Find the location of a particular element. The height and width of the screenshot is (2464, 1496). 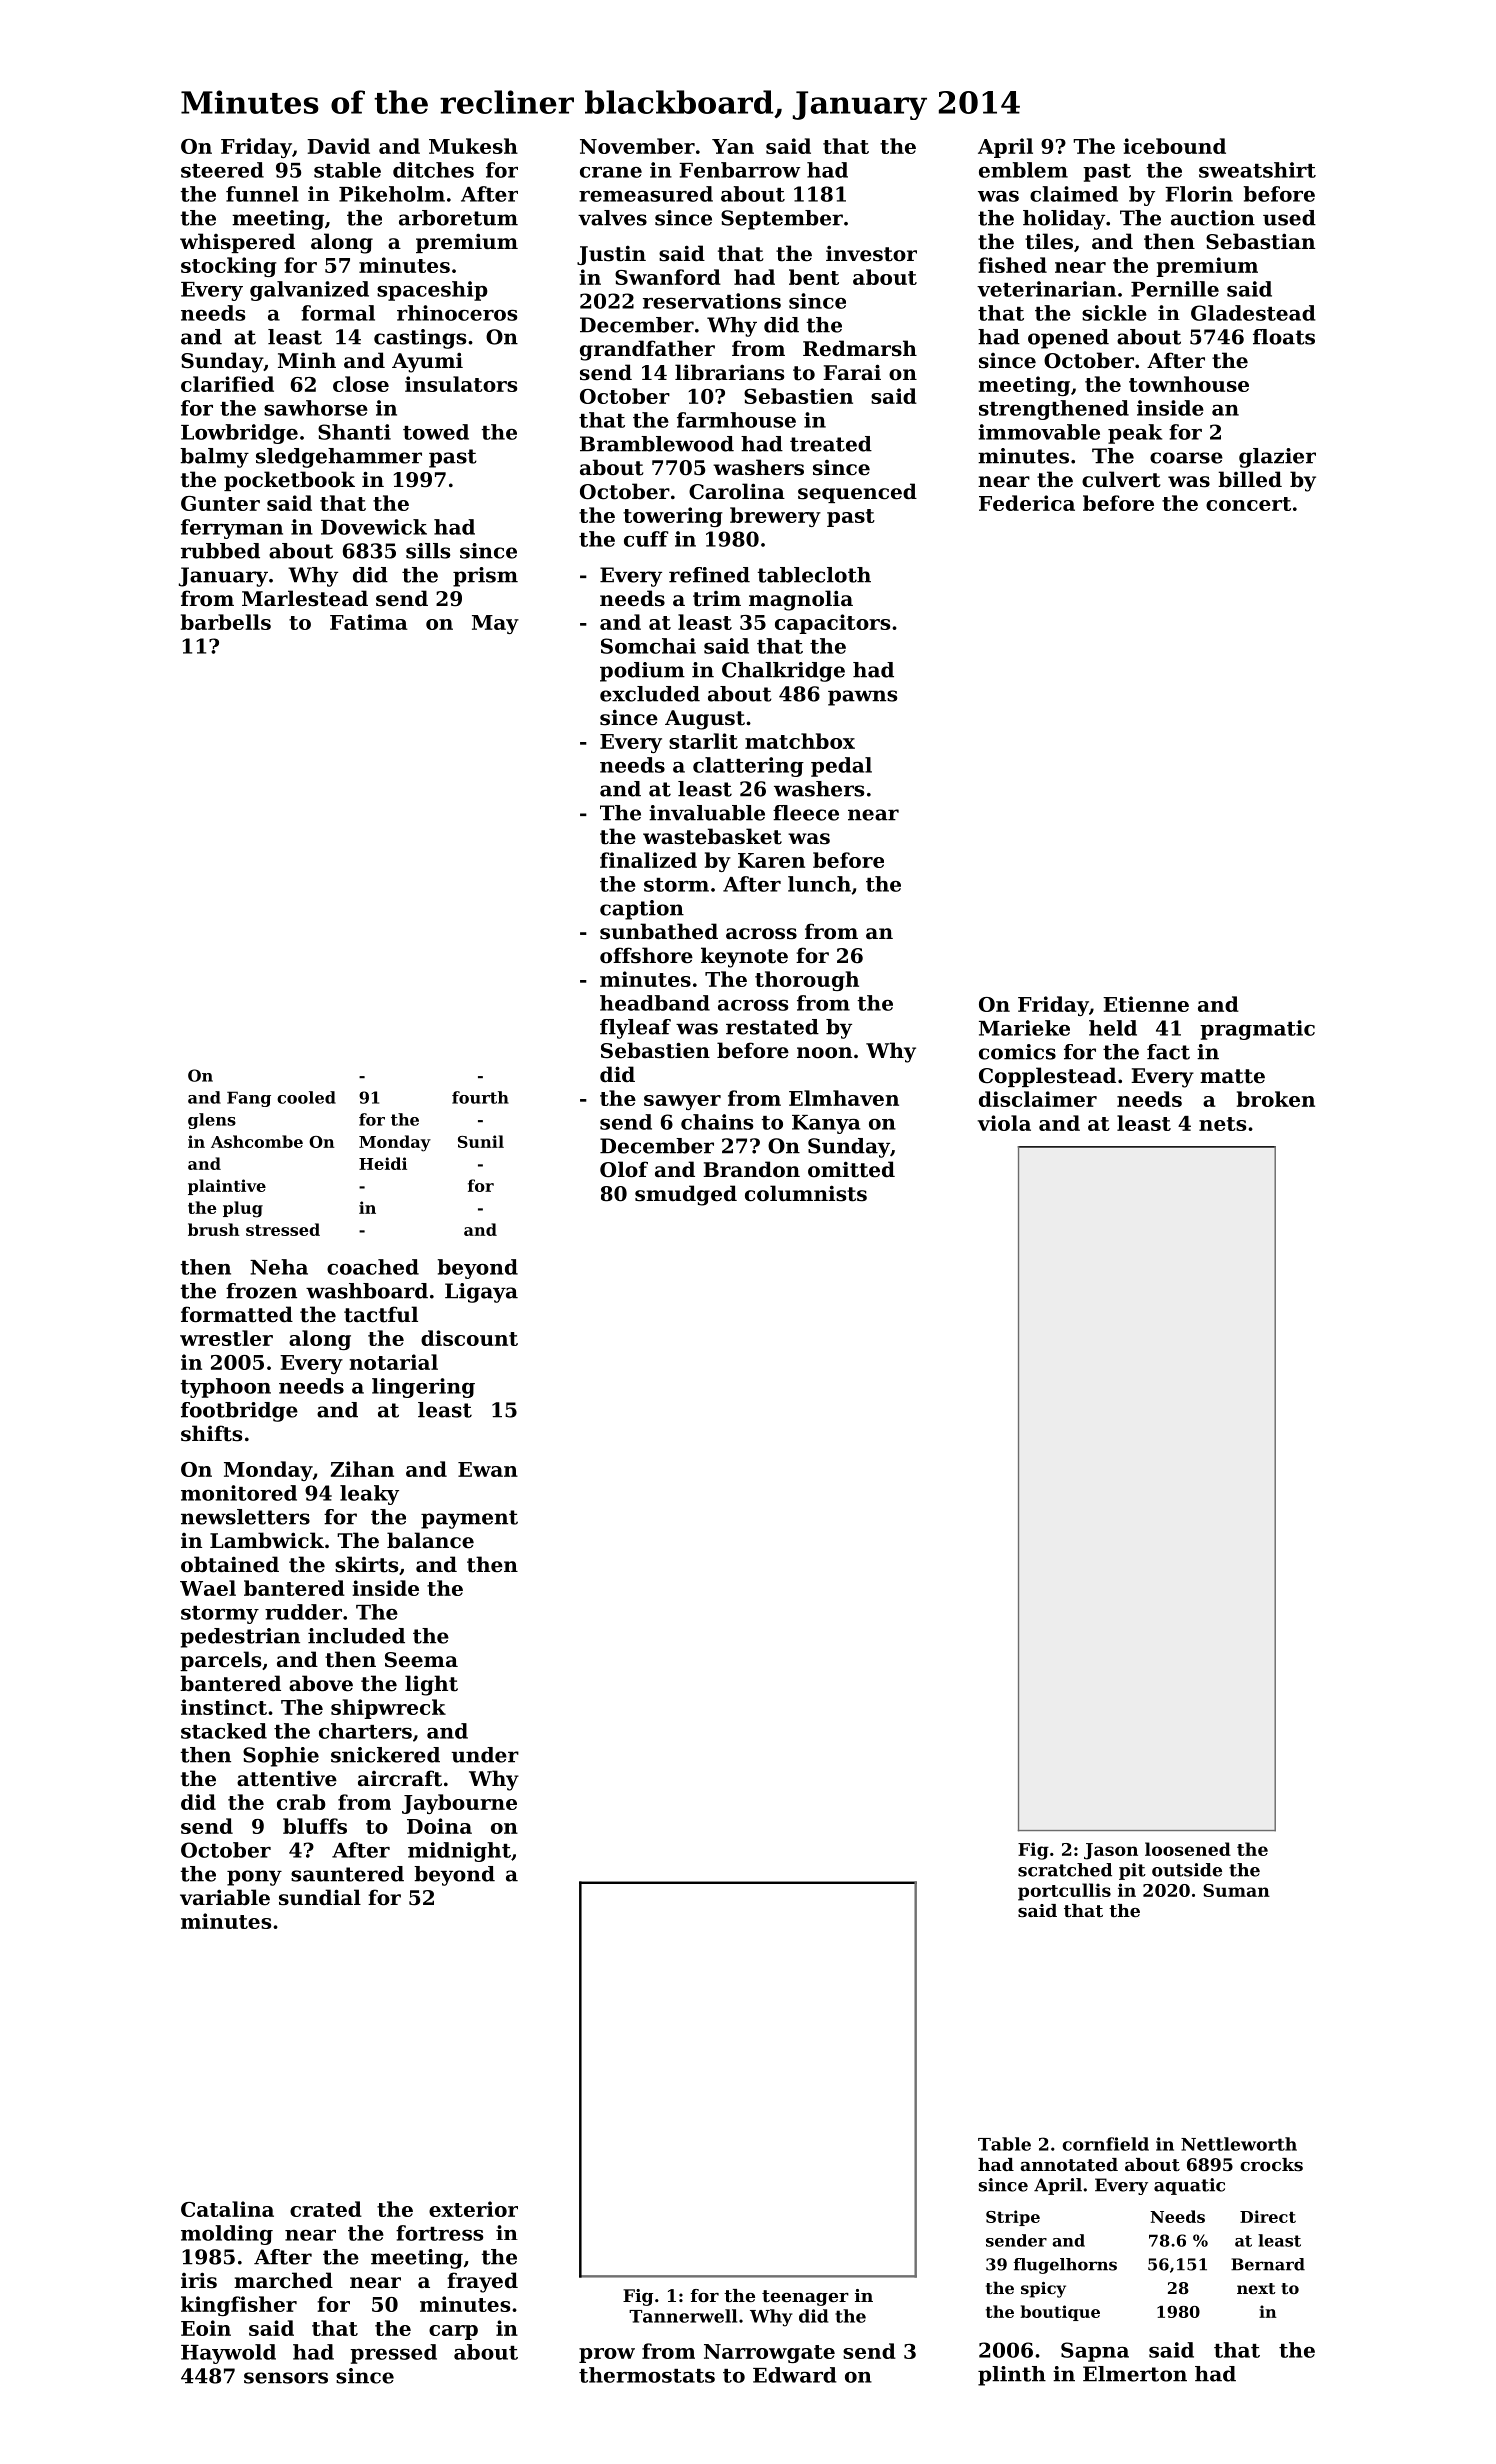

Jaybourne is located at coordinates (459, 1804).
